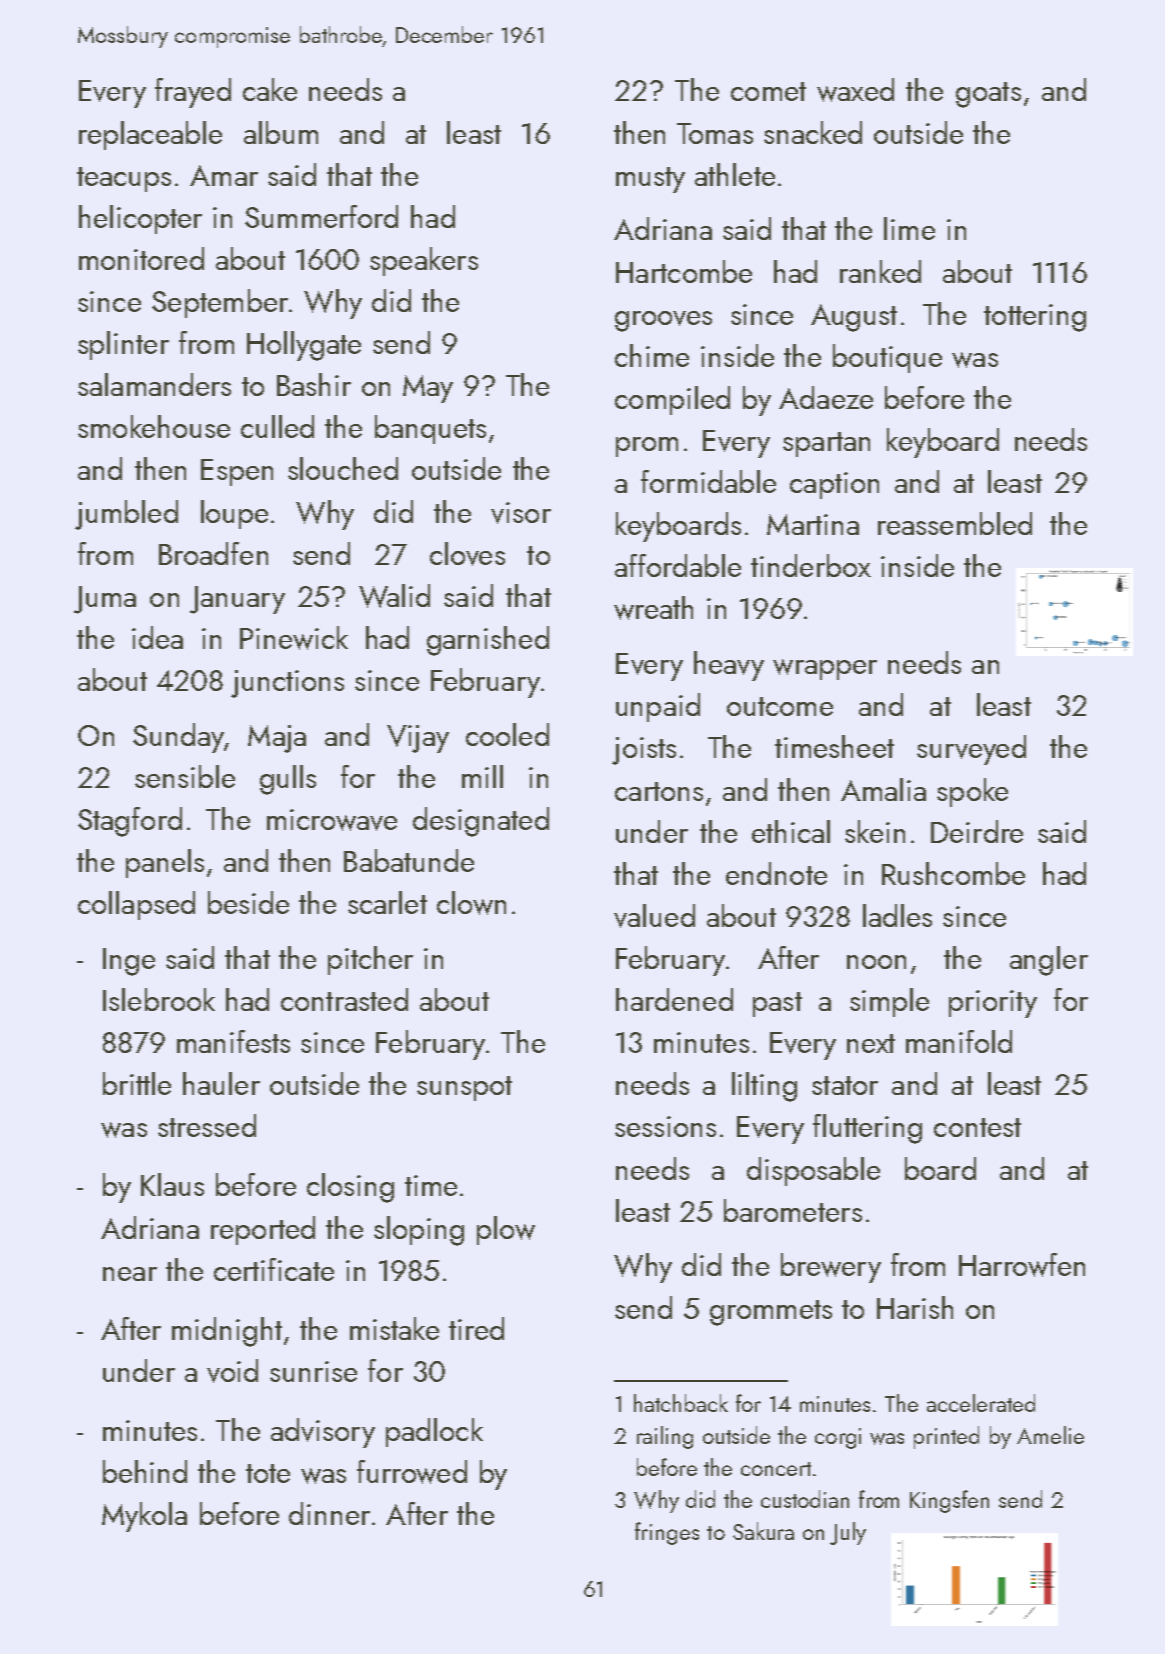 The width and height of the page is (1165, 1654). What do you see at coordinates (185, 776) in the page?
I see `sensible` at bounding box center [185, 776].
